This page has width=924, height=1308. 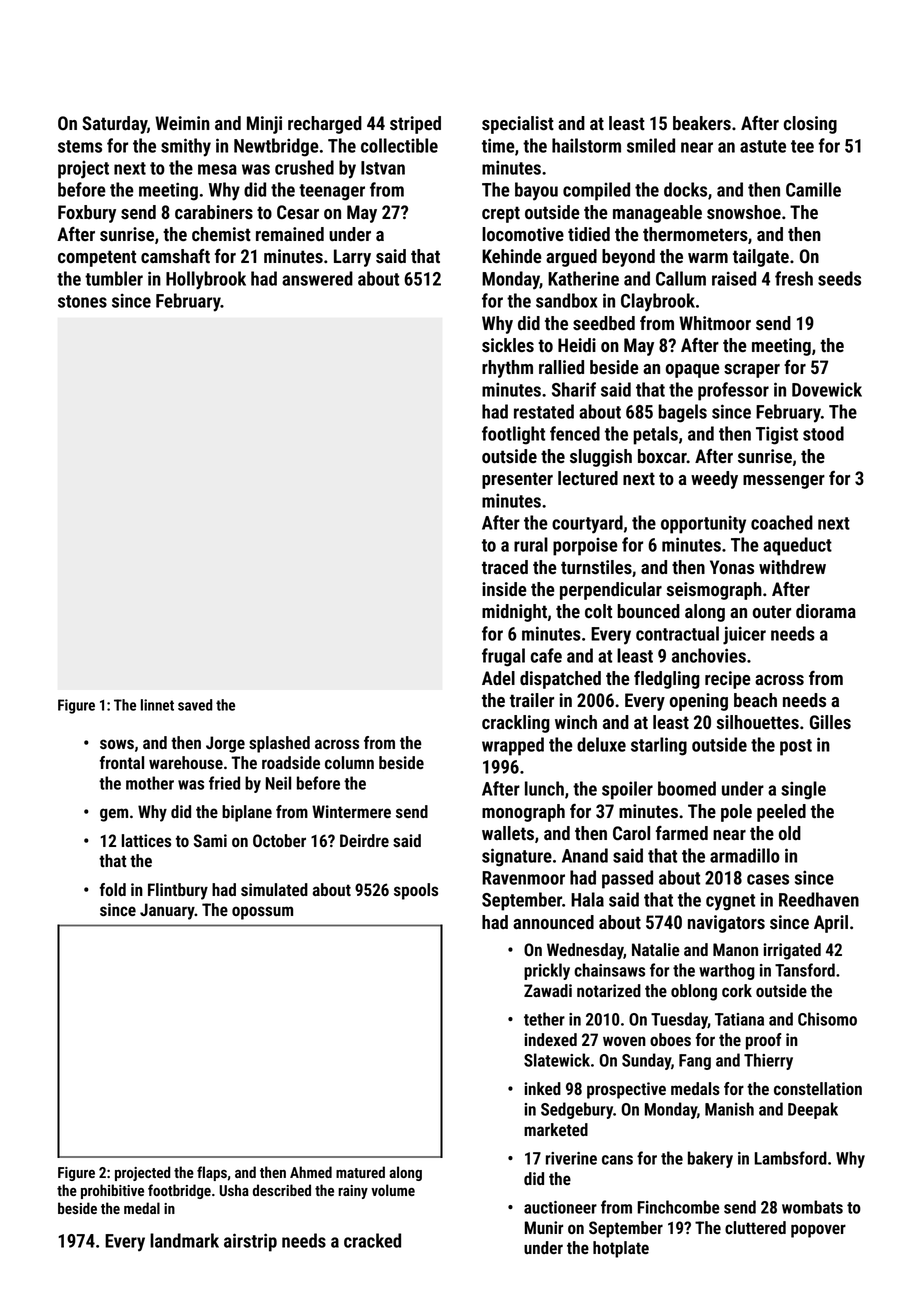 What do you see at coordinates (681, 278) in the page?
I see `Callum` at bounding box center [681, 278].
